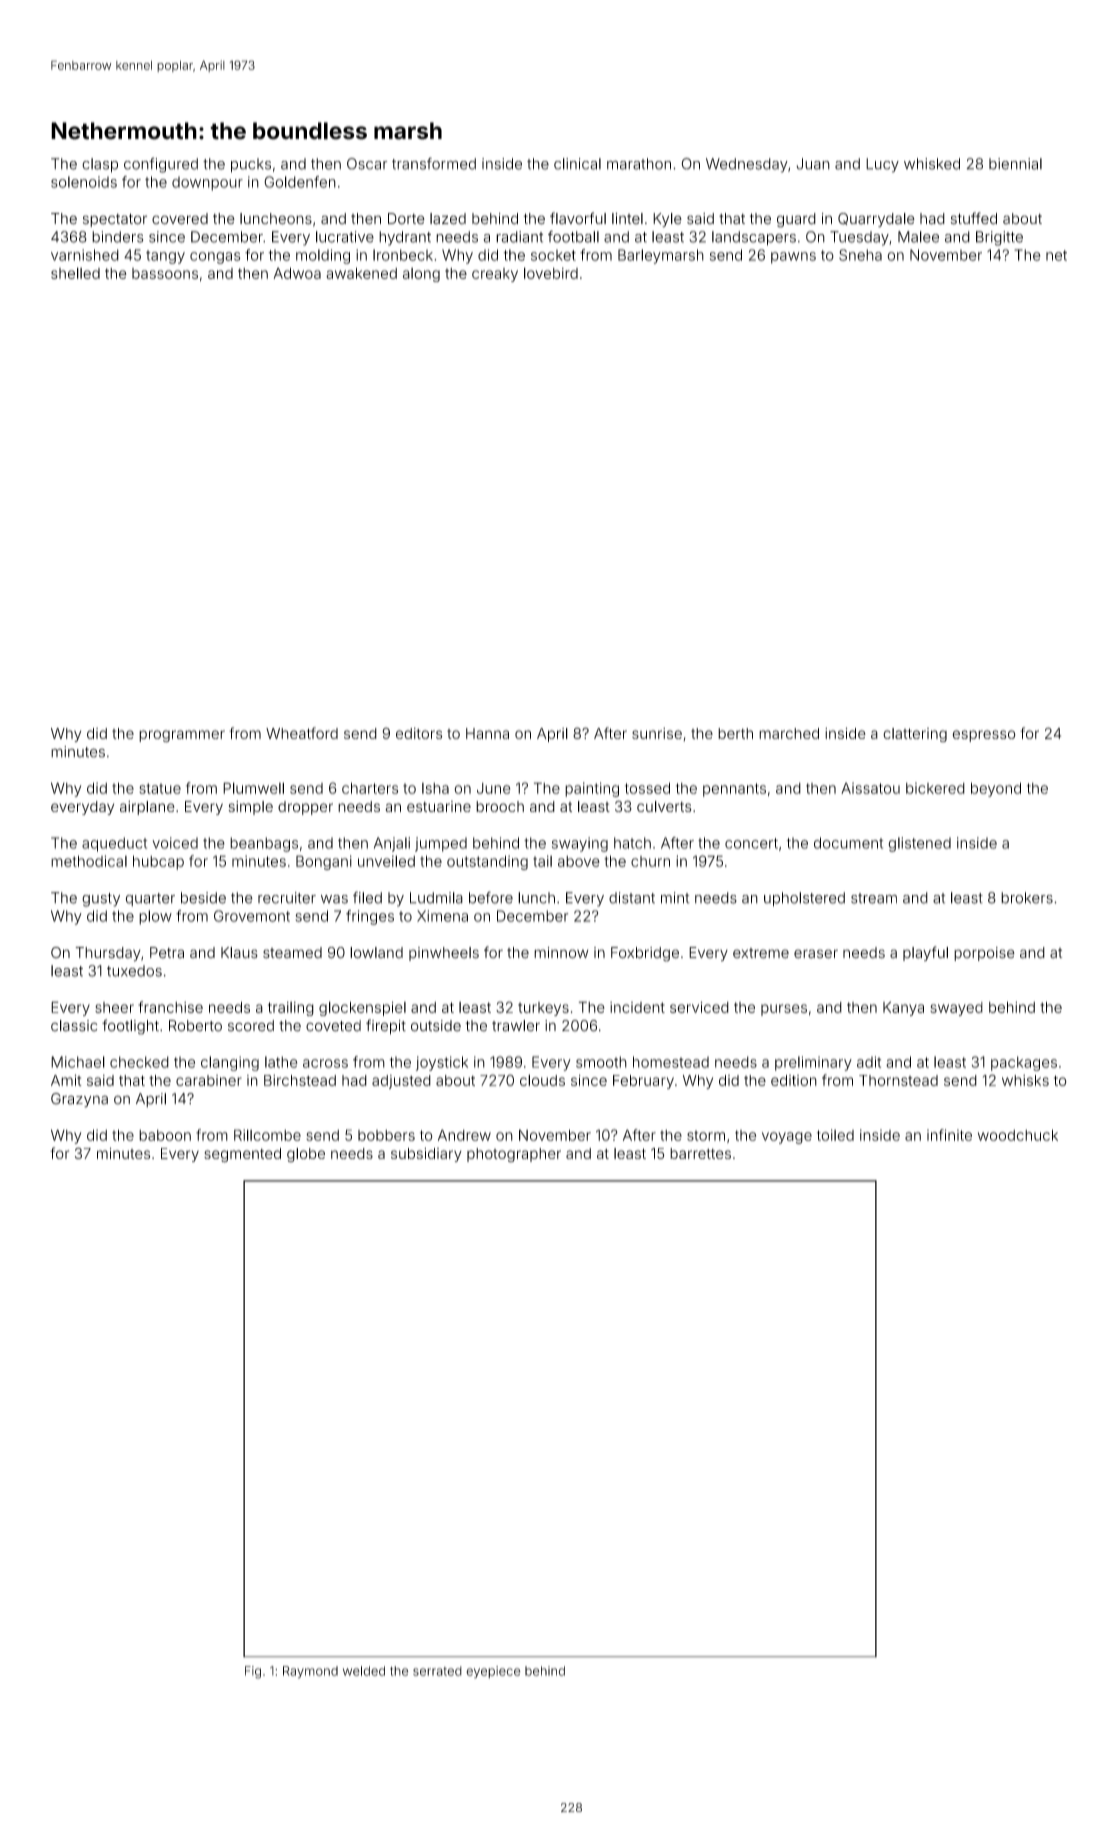 This image has width=1120, height=1844. I want to click on Raymond, so click(310, 1672).
